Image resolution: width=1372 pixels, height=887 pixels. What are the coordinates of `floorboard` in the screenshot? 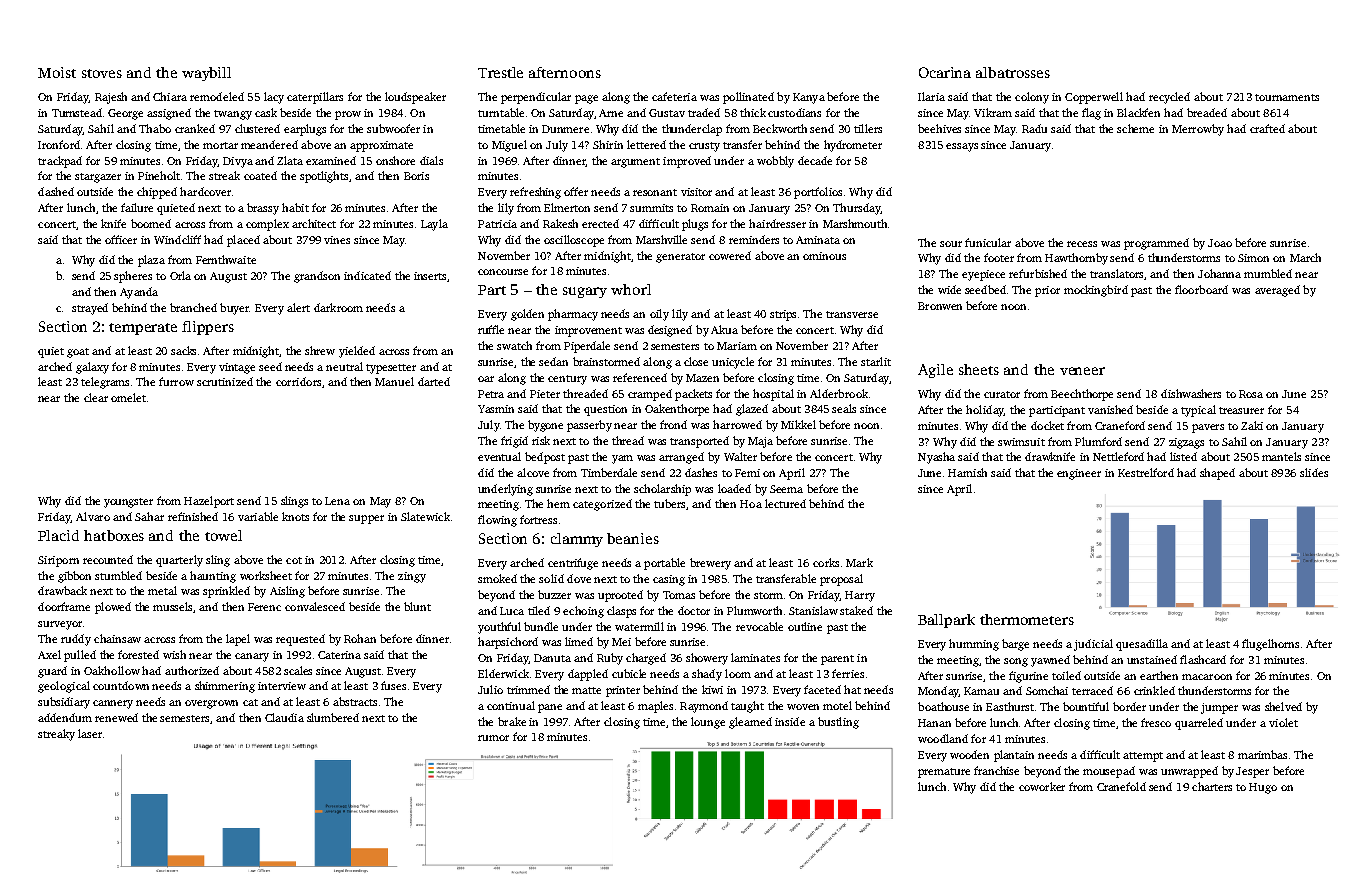 It's located at (1201, 289).
